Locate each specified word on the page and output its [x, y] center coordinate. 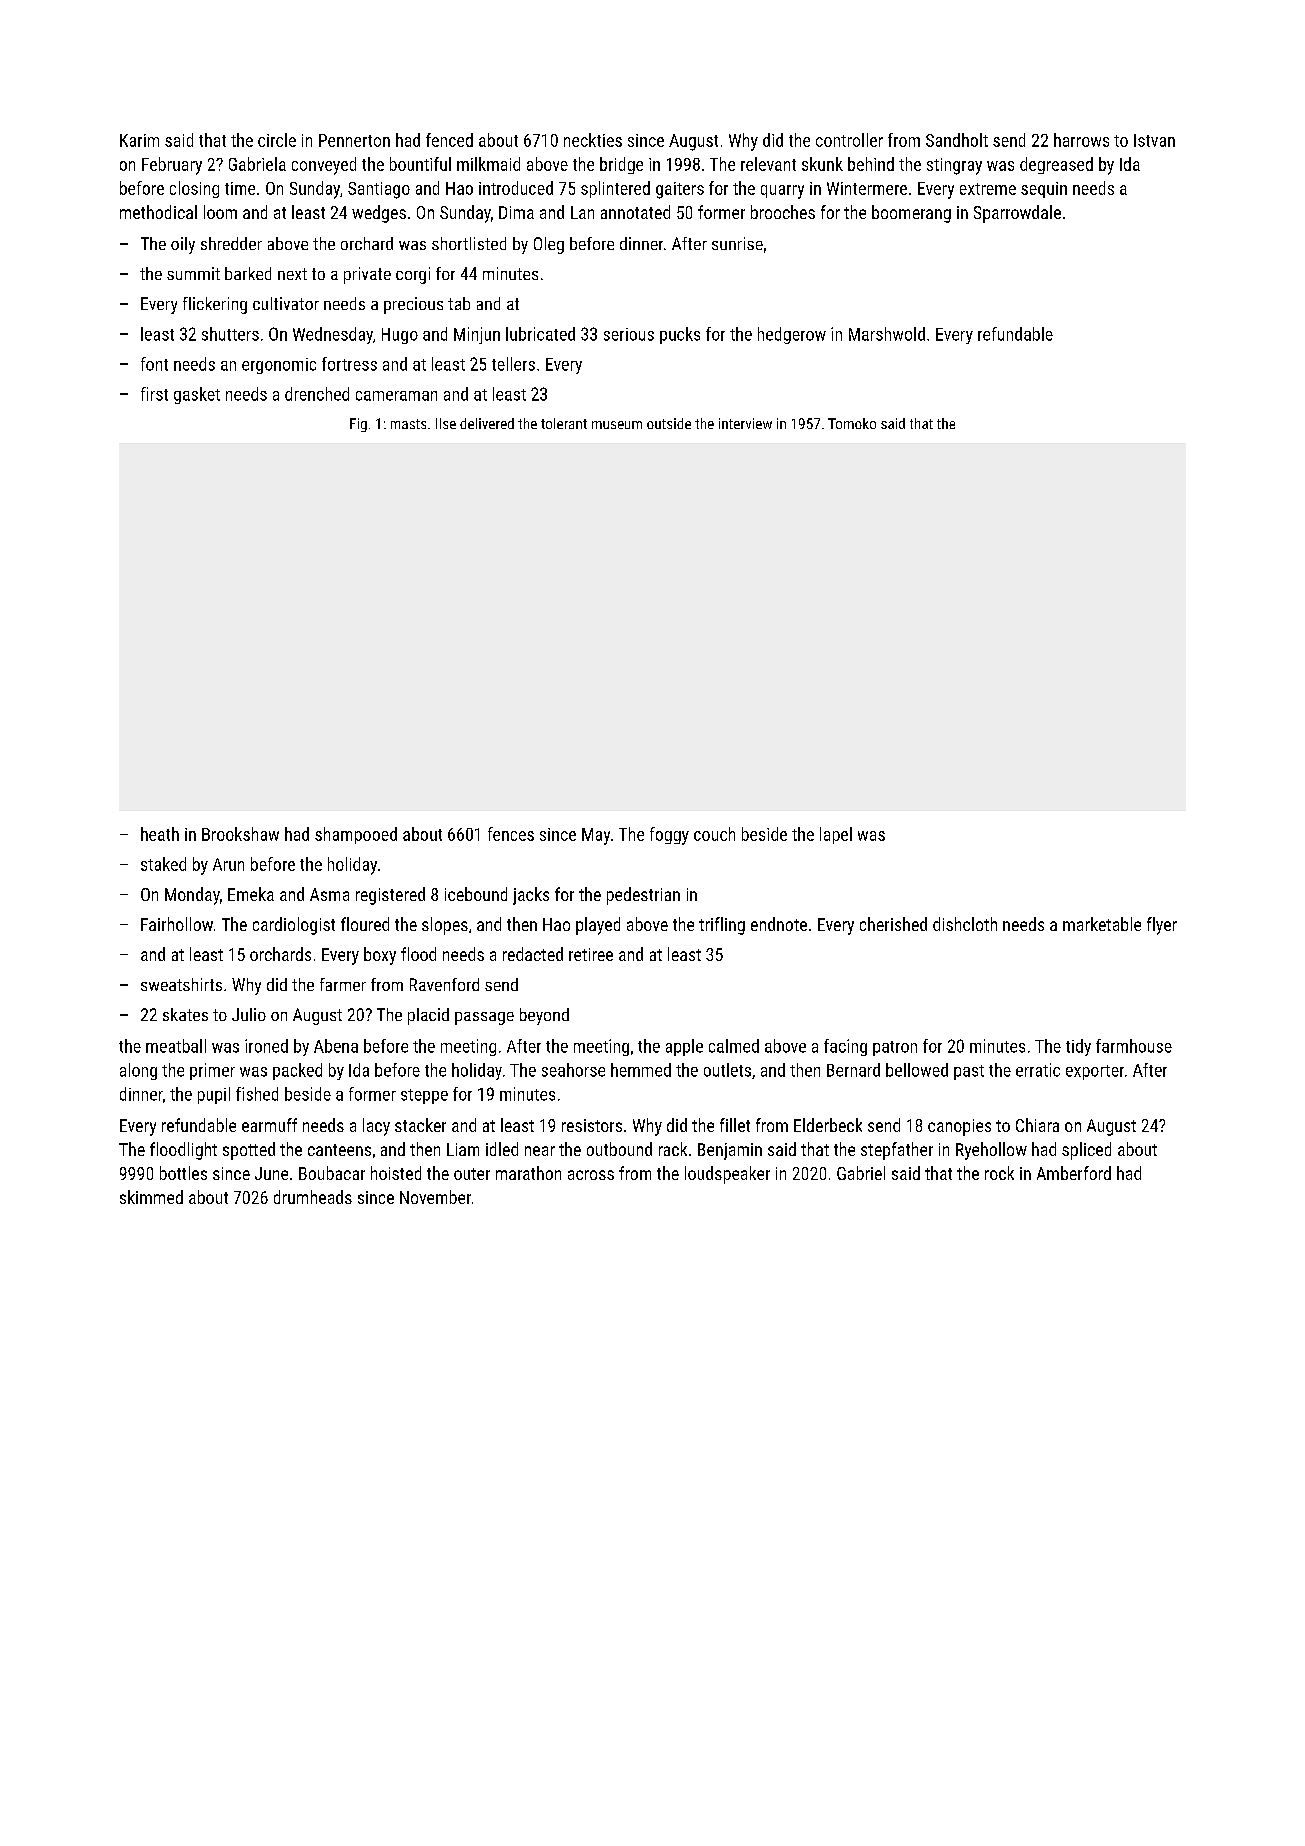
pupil [214, 1095]
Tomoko [852, 423]
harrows [1081, 140]
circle [277, 140]
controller [849, 140]
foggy [669, 836]
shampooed [356, 835]
